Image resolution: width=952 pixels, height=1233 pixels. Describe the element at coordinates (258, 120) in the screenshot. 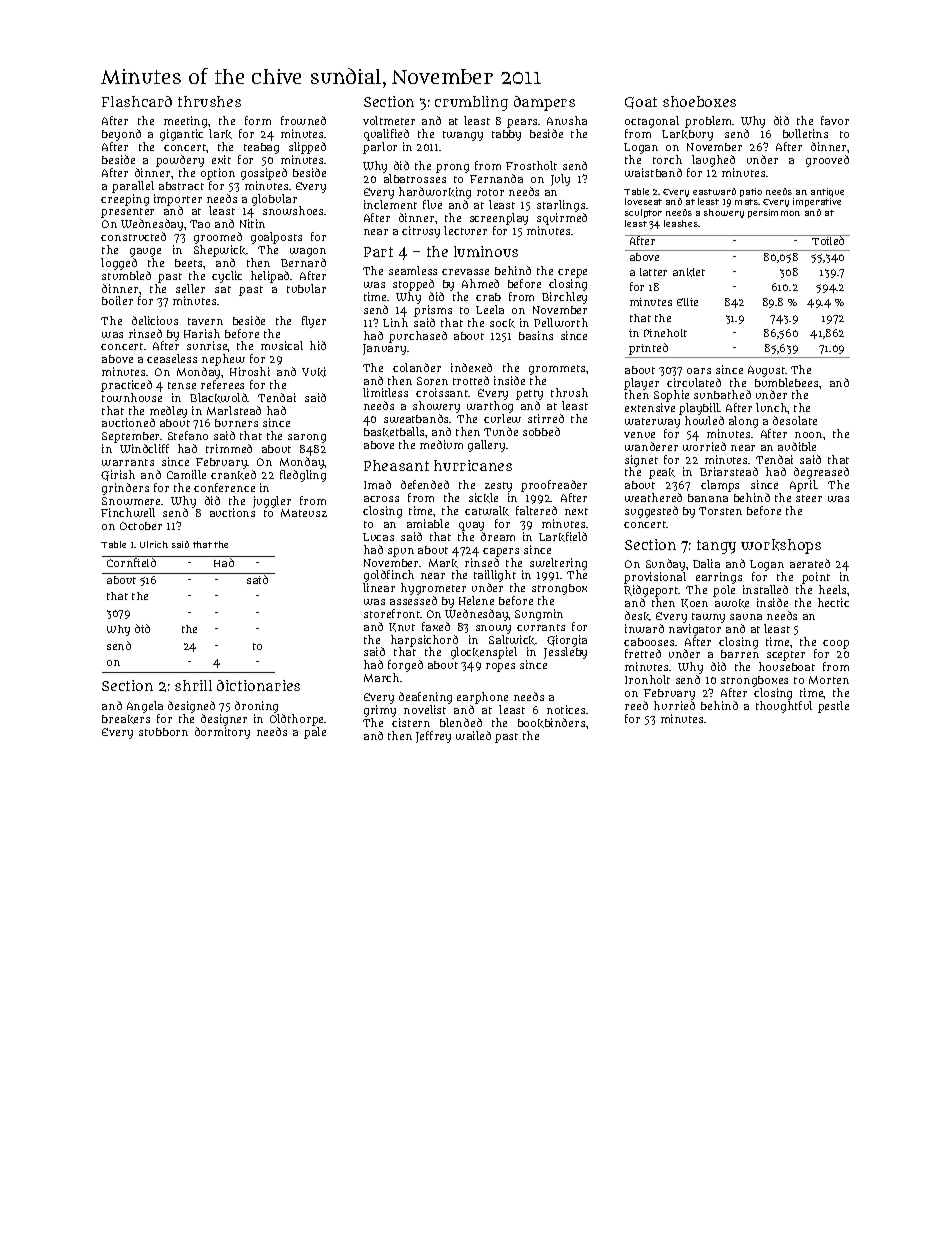

I see `form` at that location.
